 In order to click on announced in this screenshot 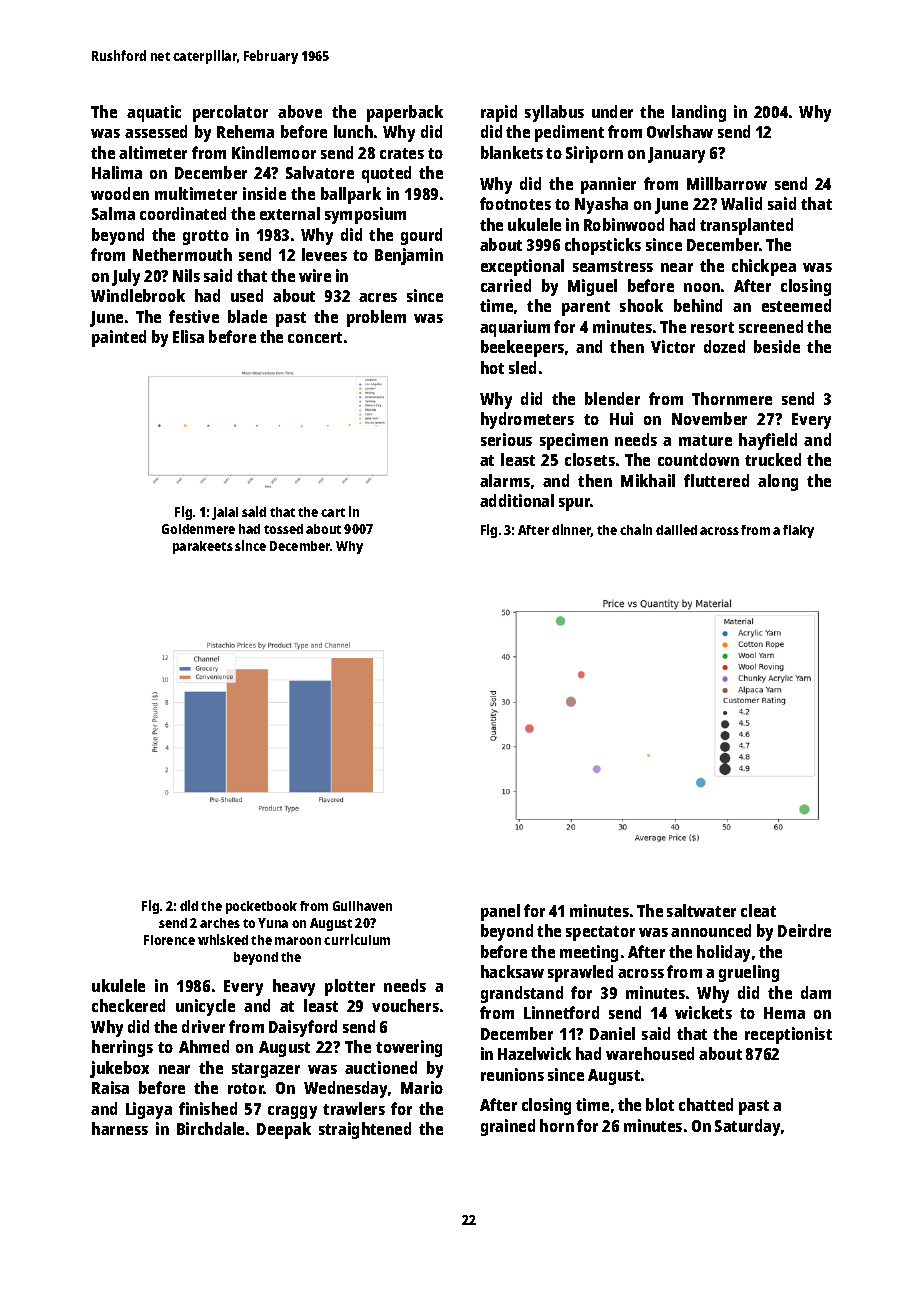, I will do `click(711, 930)`.
